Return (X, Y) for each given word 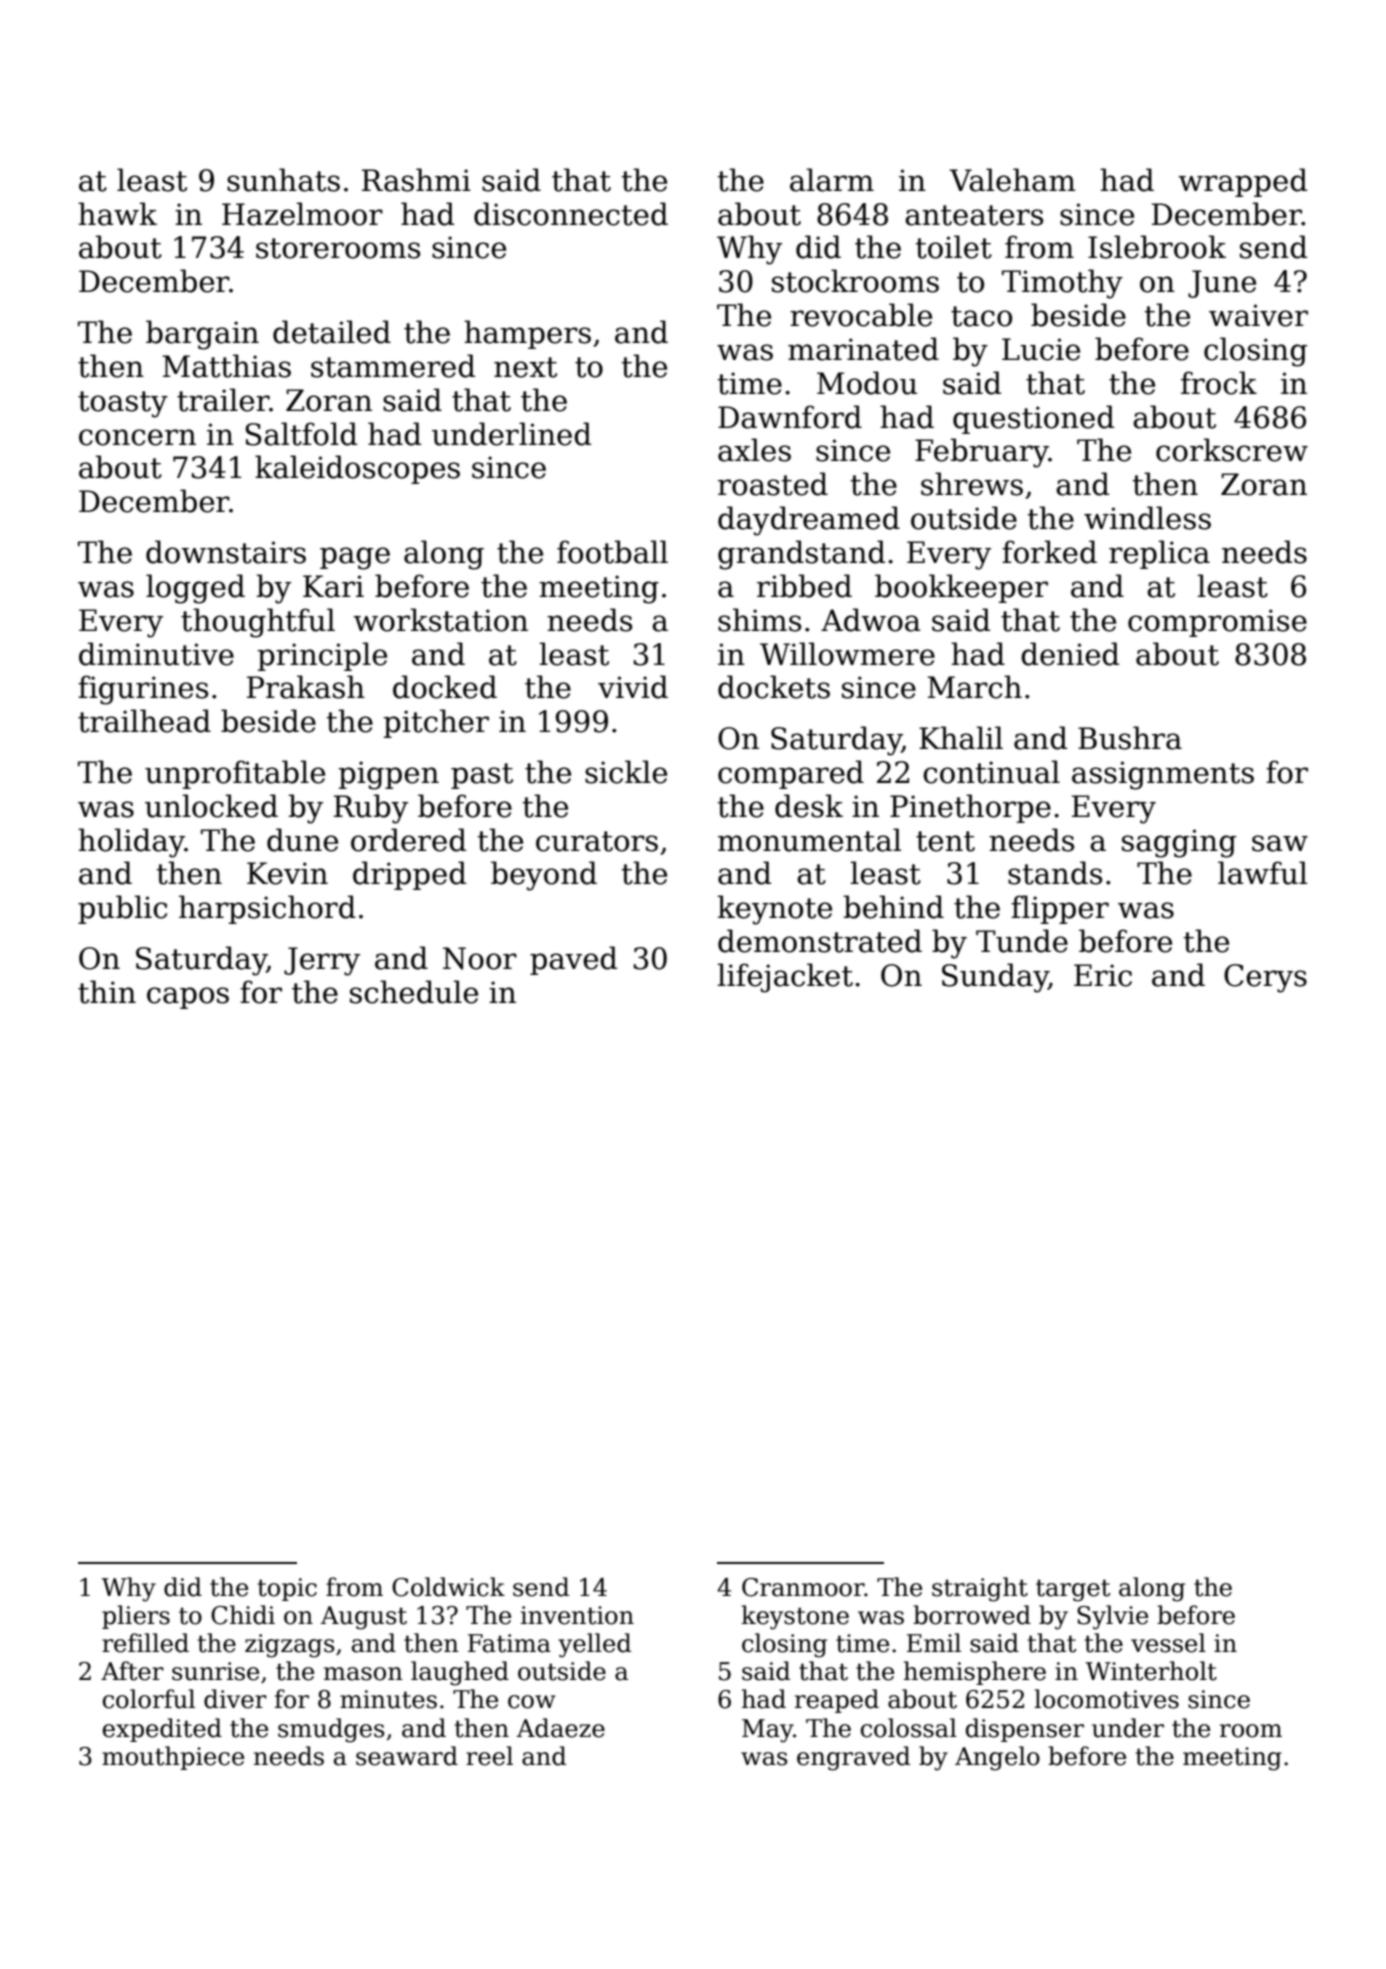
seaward (407, 1756)
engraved (853, 1758)
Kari (333, 586)
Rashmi (416, 180)
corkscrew (1232, 450)
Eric (1103, 975)
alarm (832, 180)
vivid (633, 687)
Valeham (1012, 180)
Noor (480, 958)
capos (188, 998)
